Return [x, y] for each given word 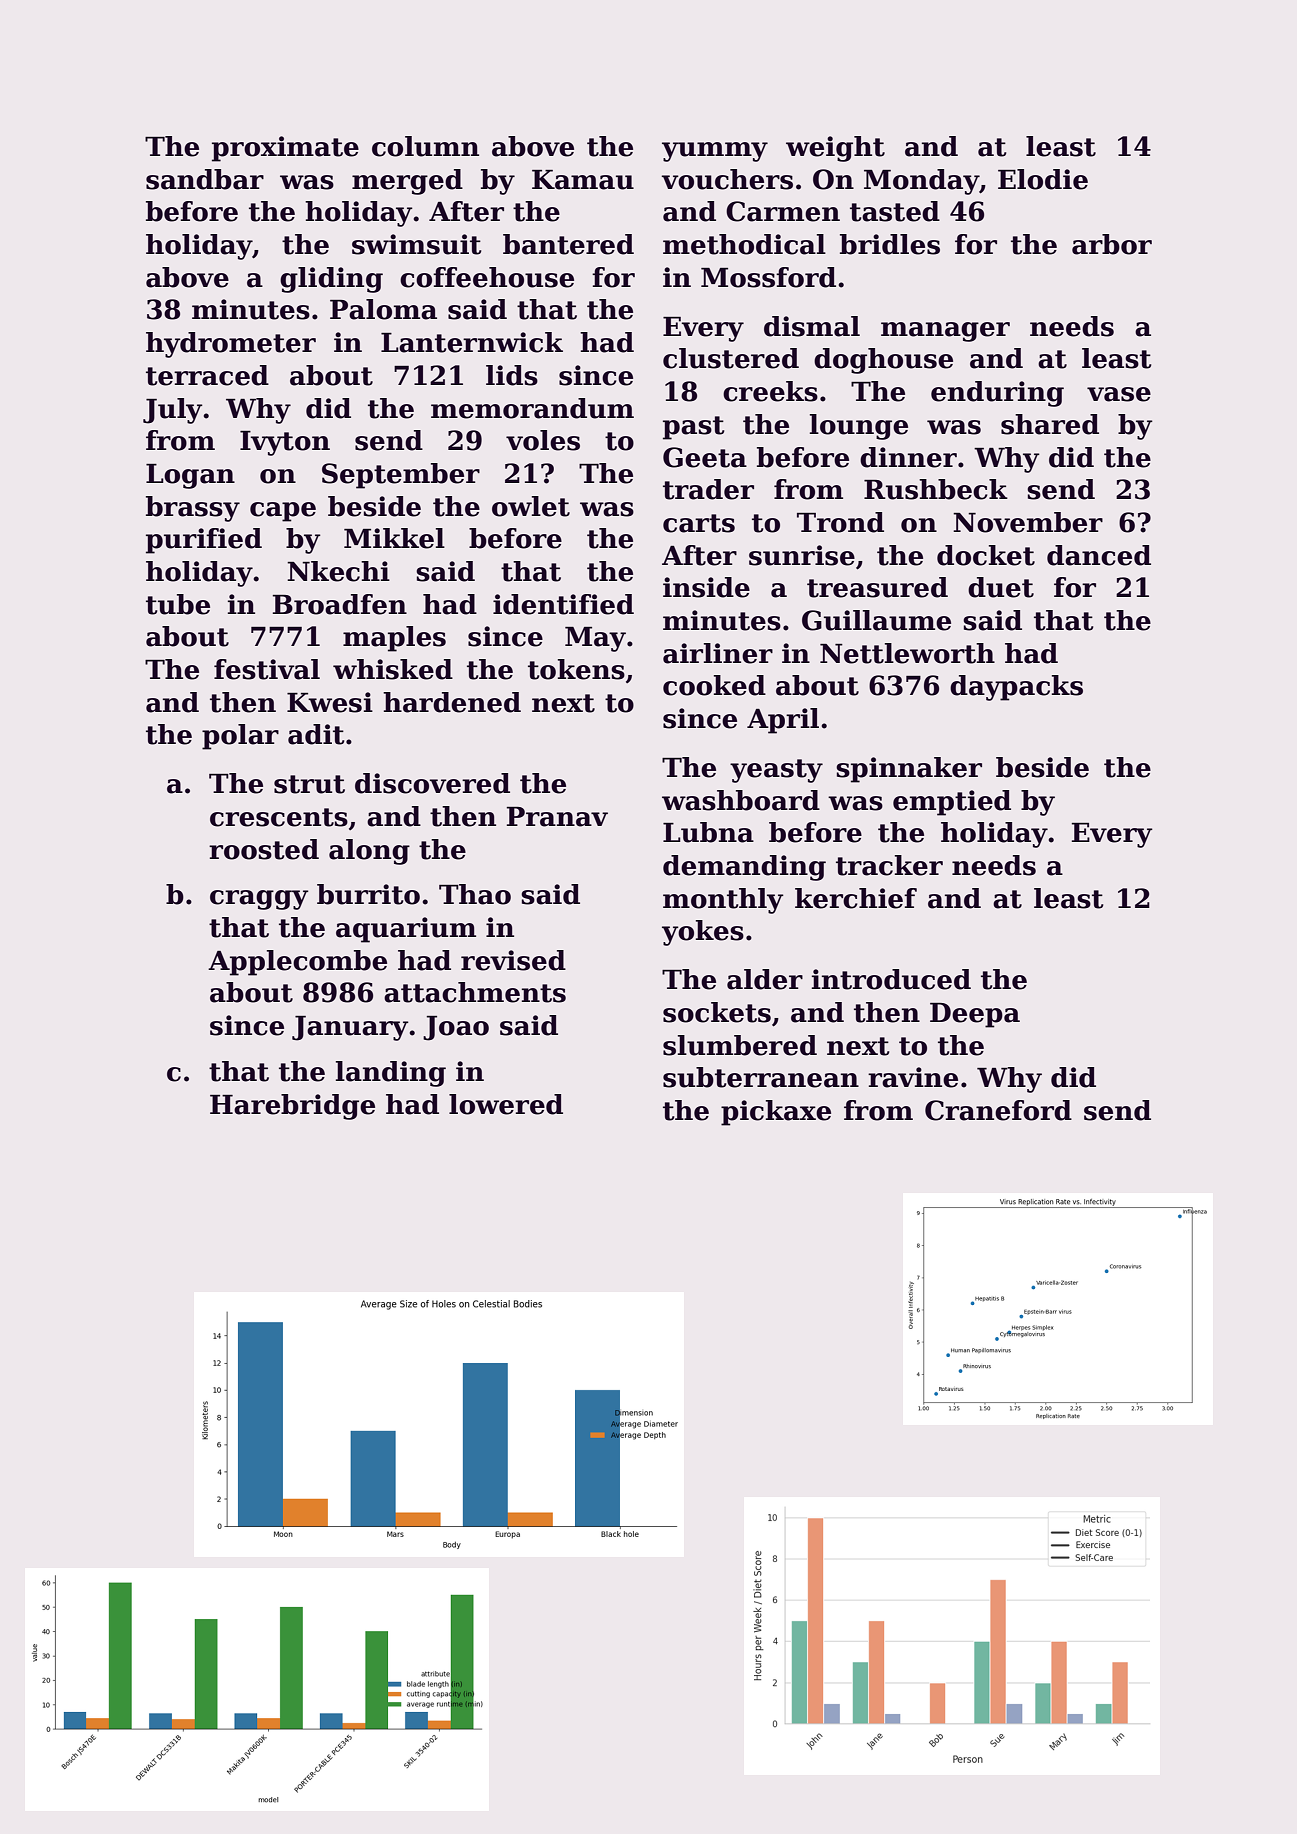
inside [706, 587]
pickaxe [776, 1113]
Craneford [998, 1110]
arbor [1112, 244]
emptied [952, 803]
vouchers [727, 179]
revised [513, 960]
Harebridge [292, 1107]
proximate [285, 149]
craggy [259, 900]
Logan [190, 476]
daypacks [1016, 688]
